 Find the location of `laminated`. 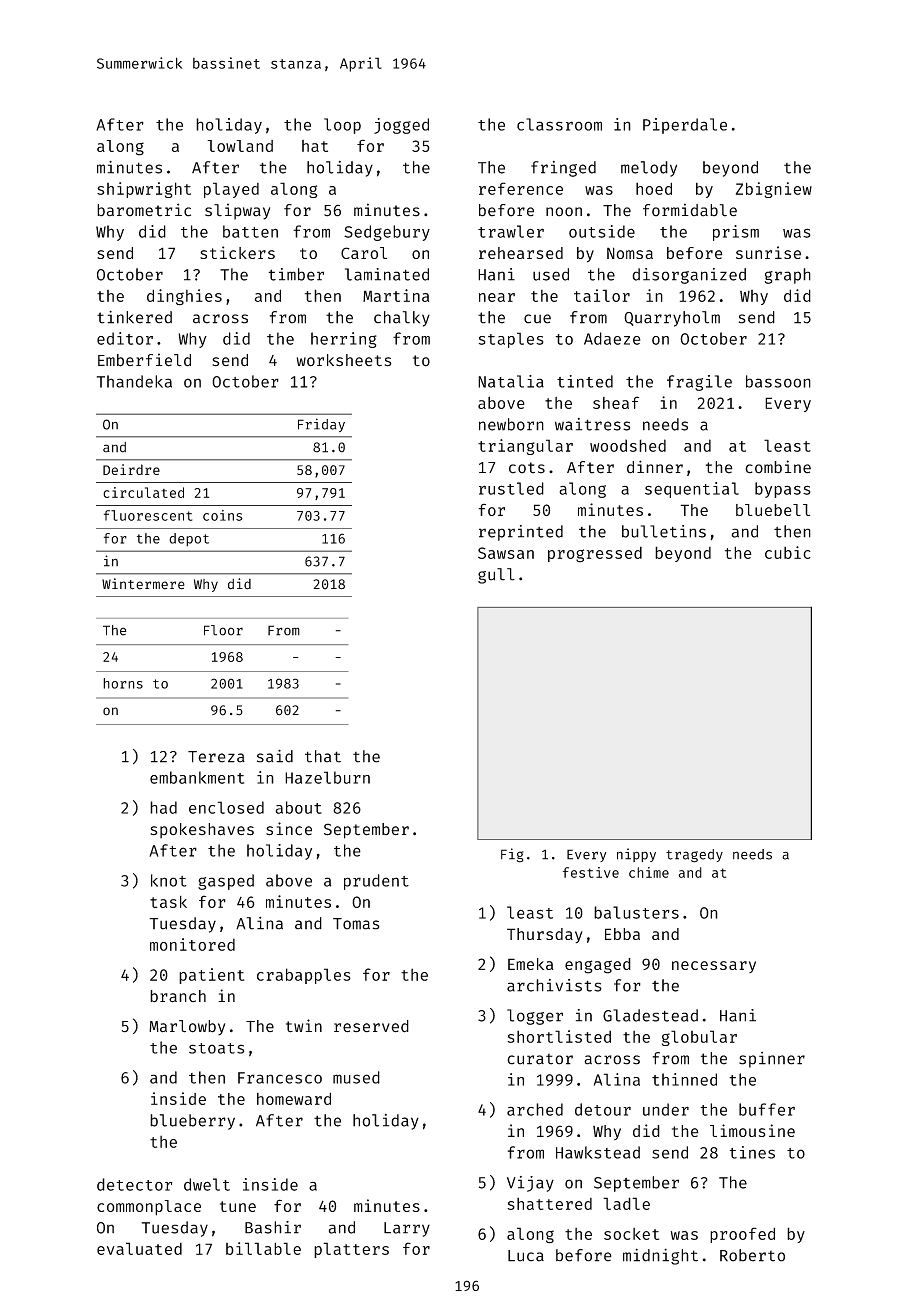

laminated is located at coordinates (387, 274).
